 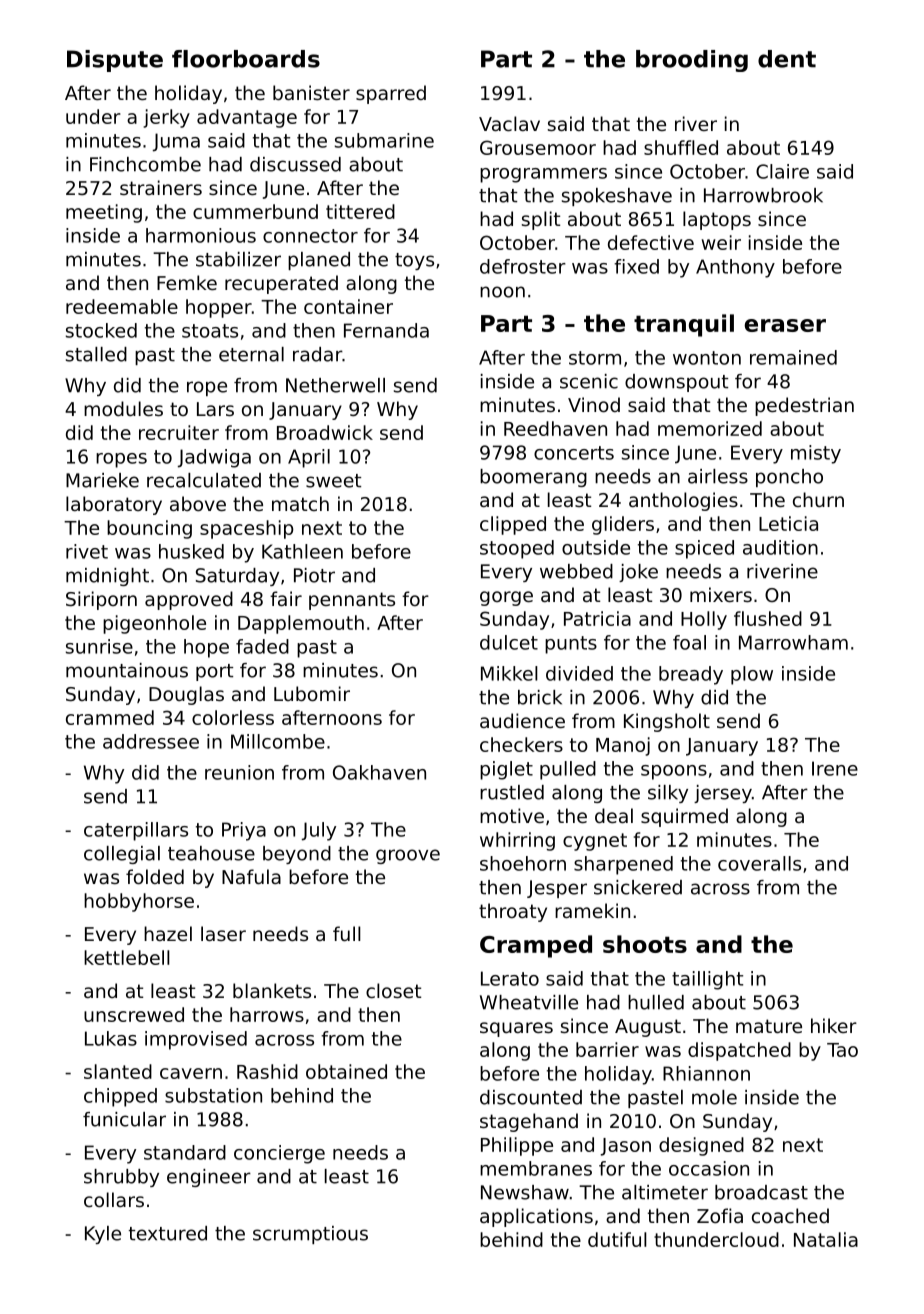 I want to click on Claire, so click(x=782, y=171).
